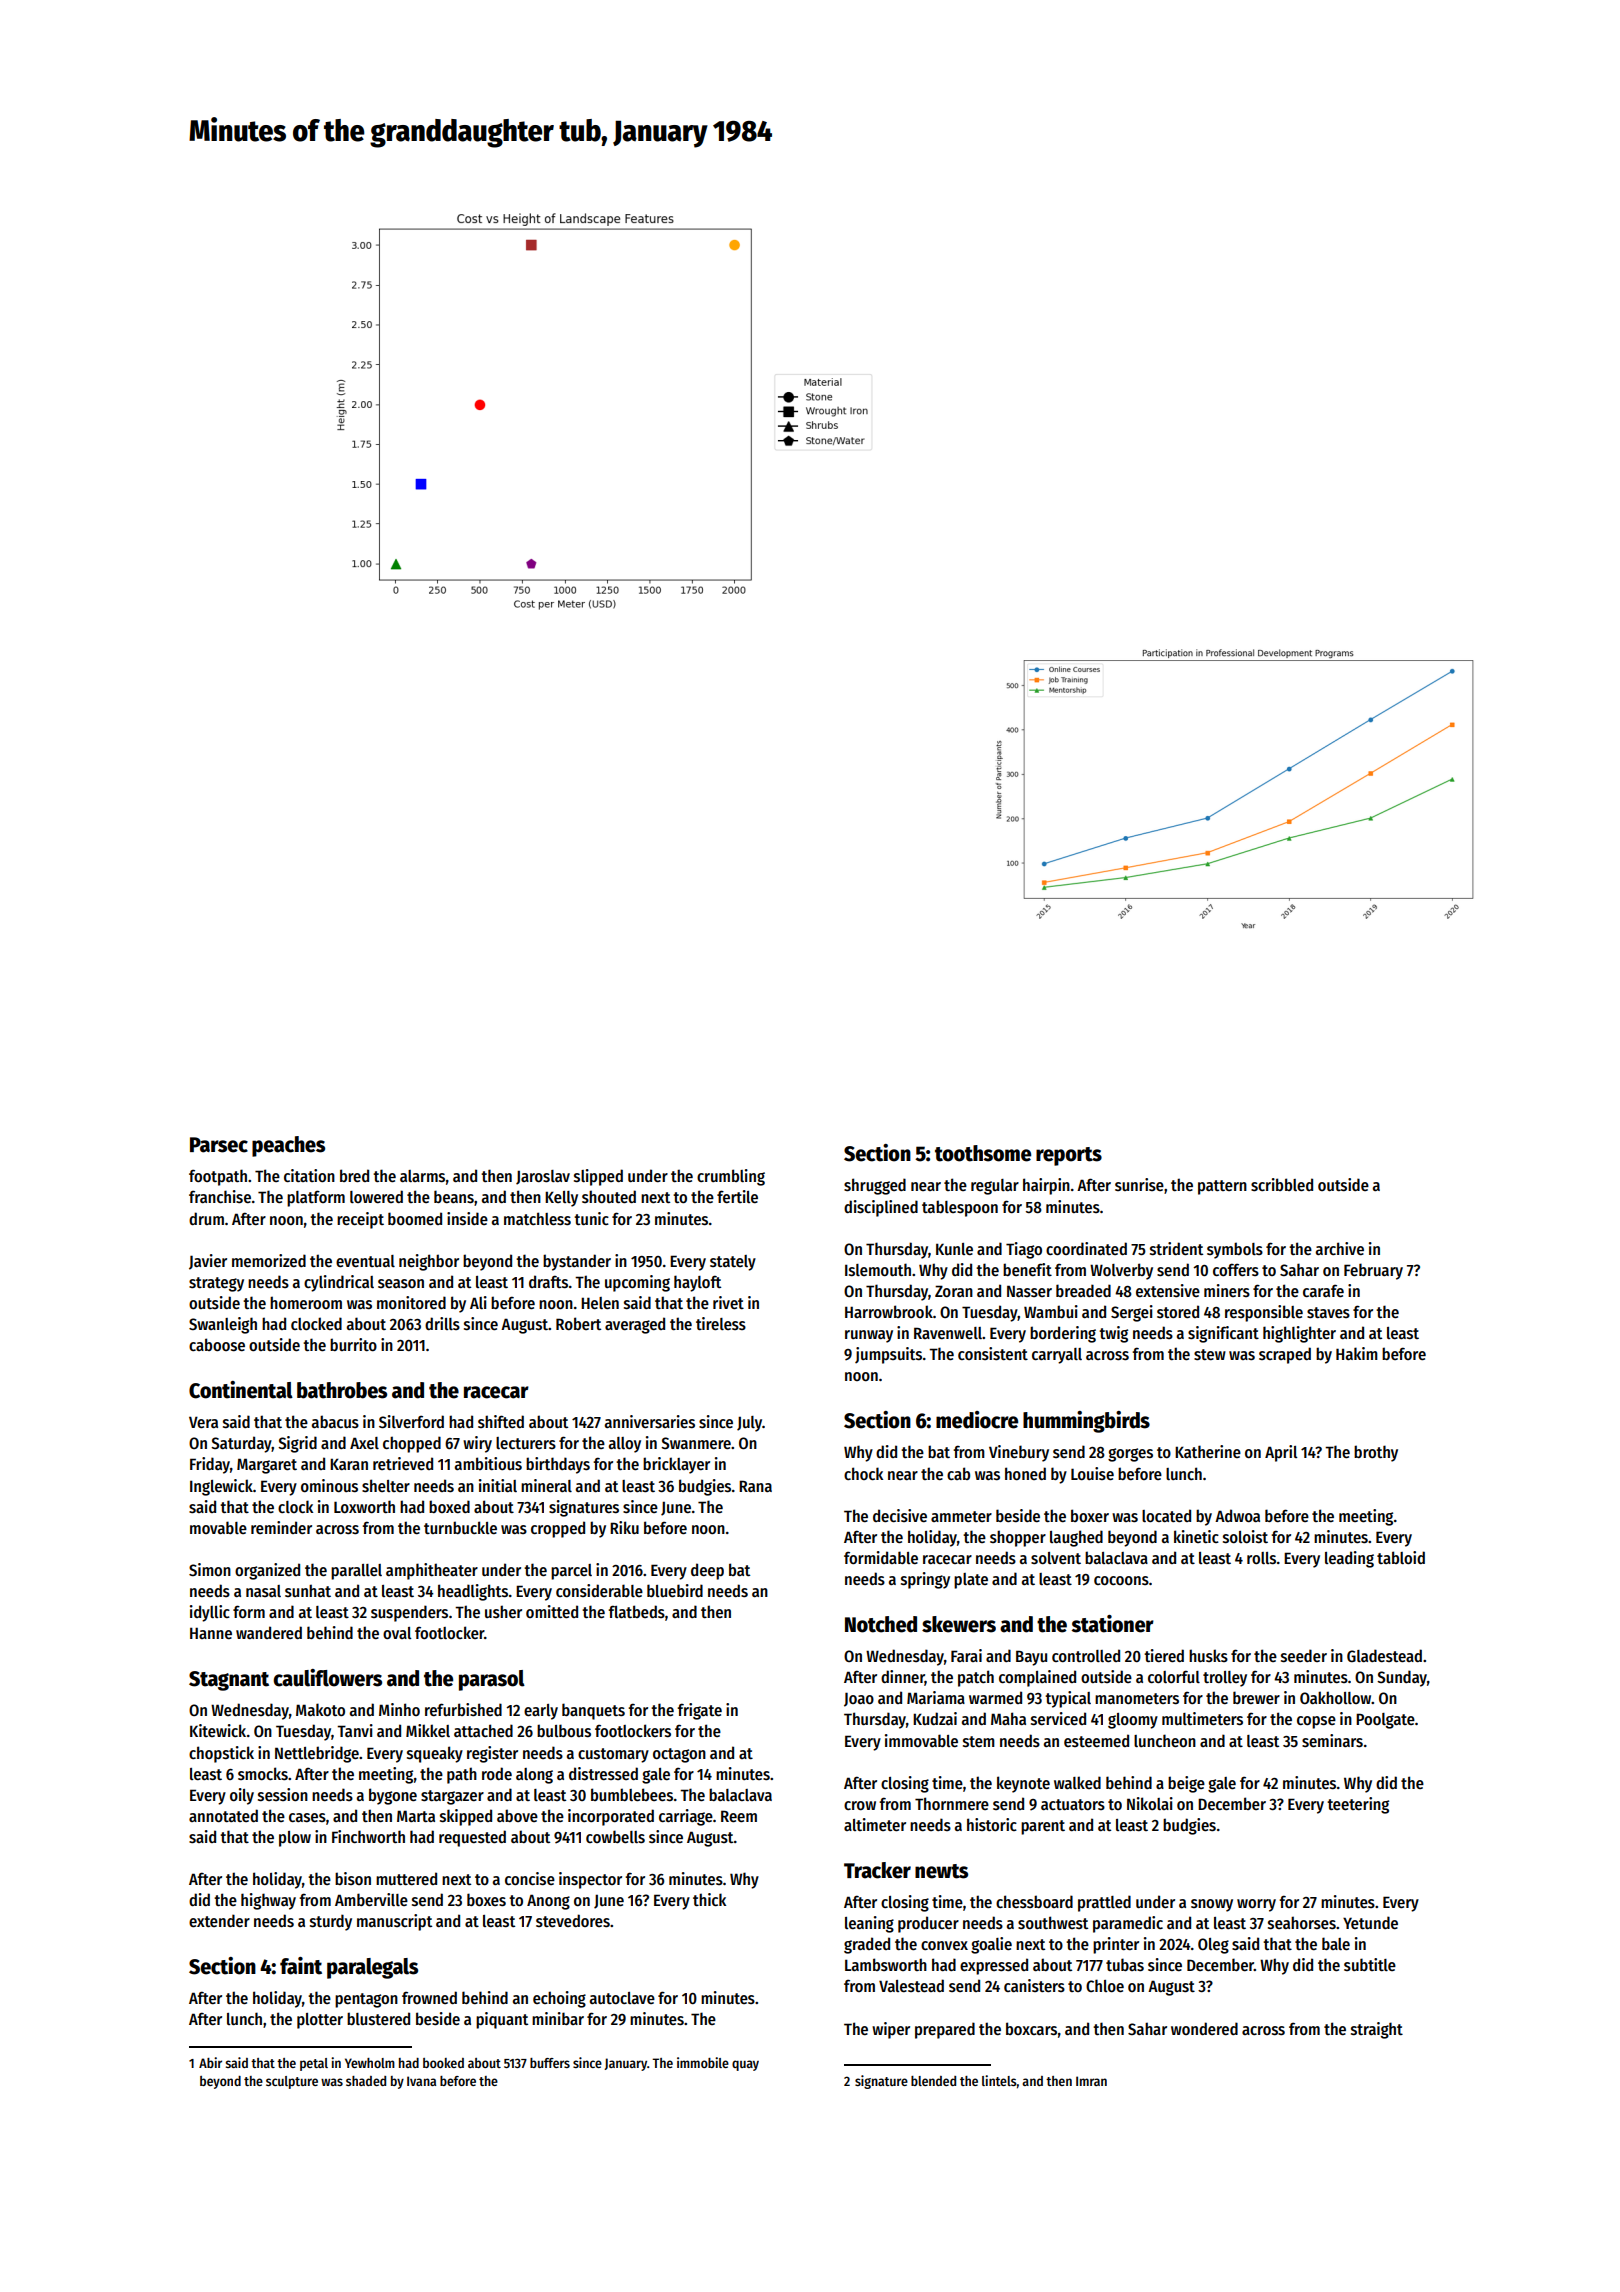 Image resolution: width=1620 pixels, height=2292 pixels. I want to click on coordinated, so click(1086, 1248).
